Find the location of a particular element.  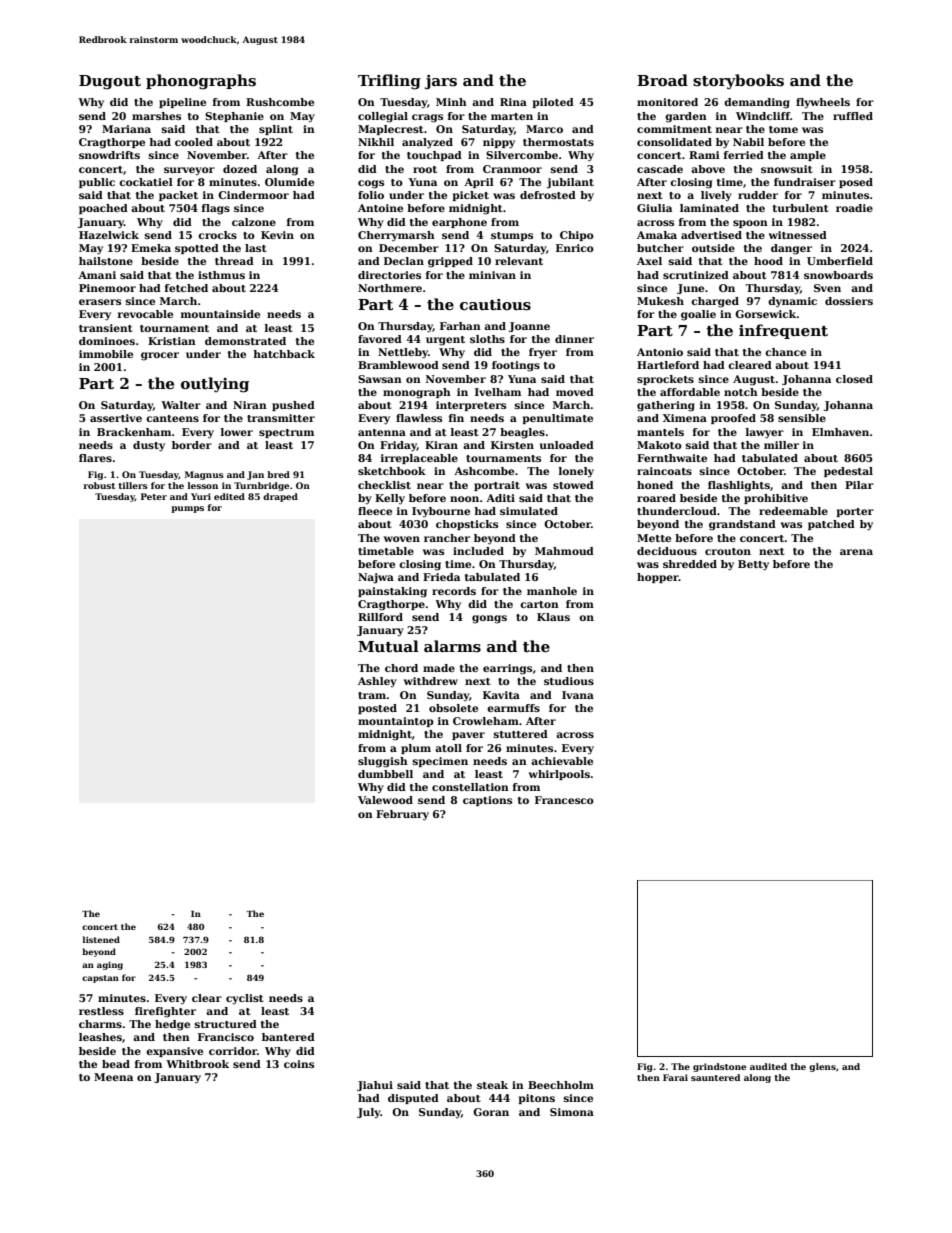

jars is located at coordinates (441, 82).
